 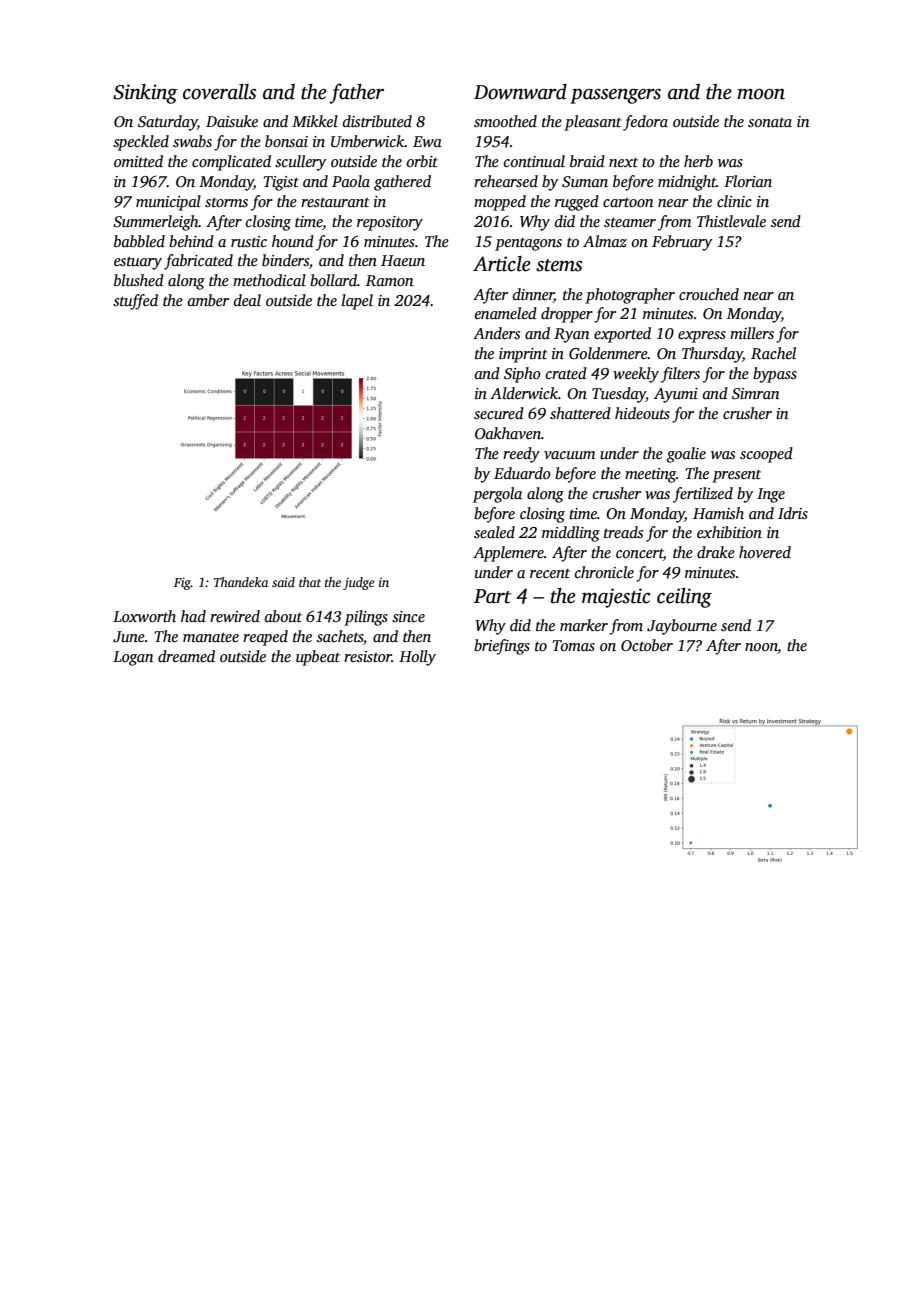 What do you see at coordinates (520, 92) in the document?
I see `Downward` at bounding box center [520, 92].
